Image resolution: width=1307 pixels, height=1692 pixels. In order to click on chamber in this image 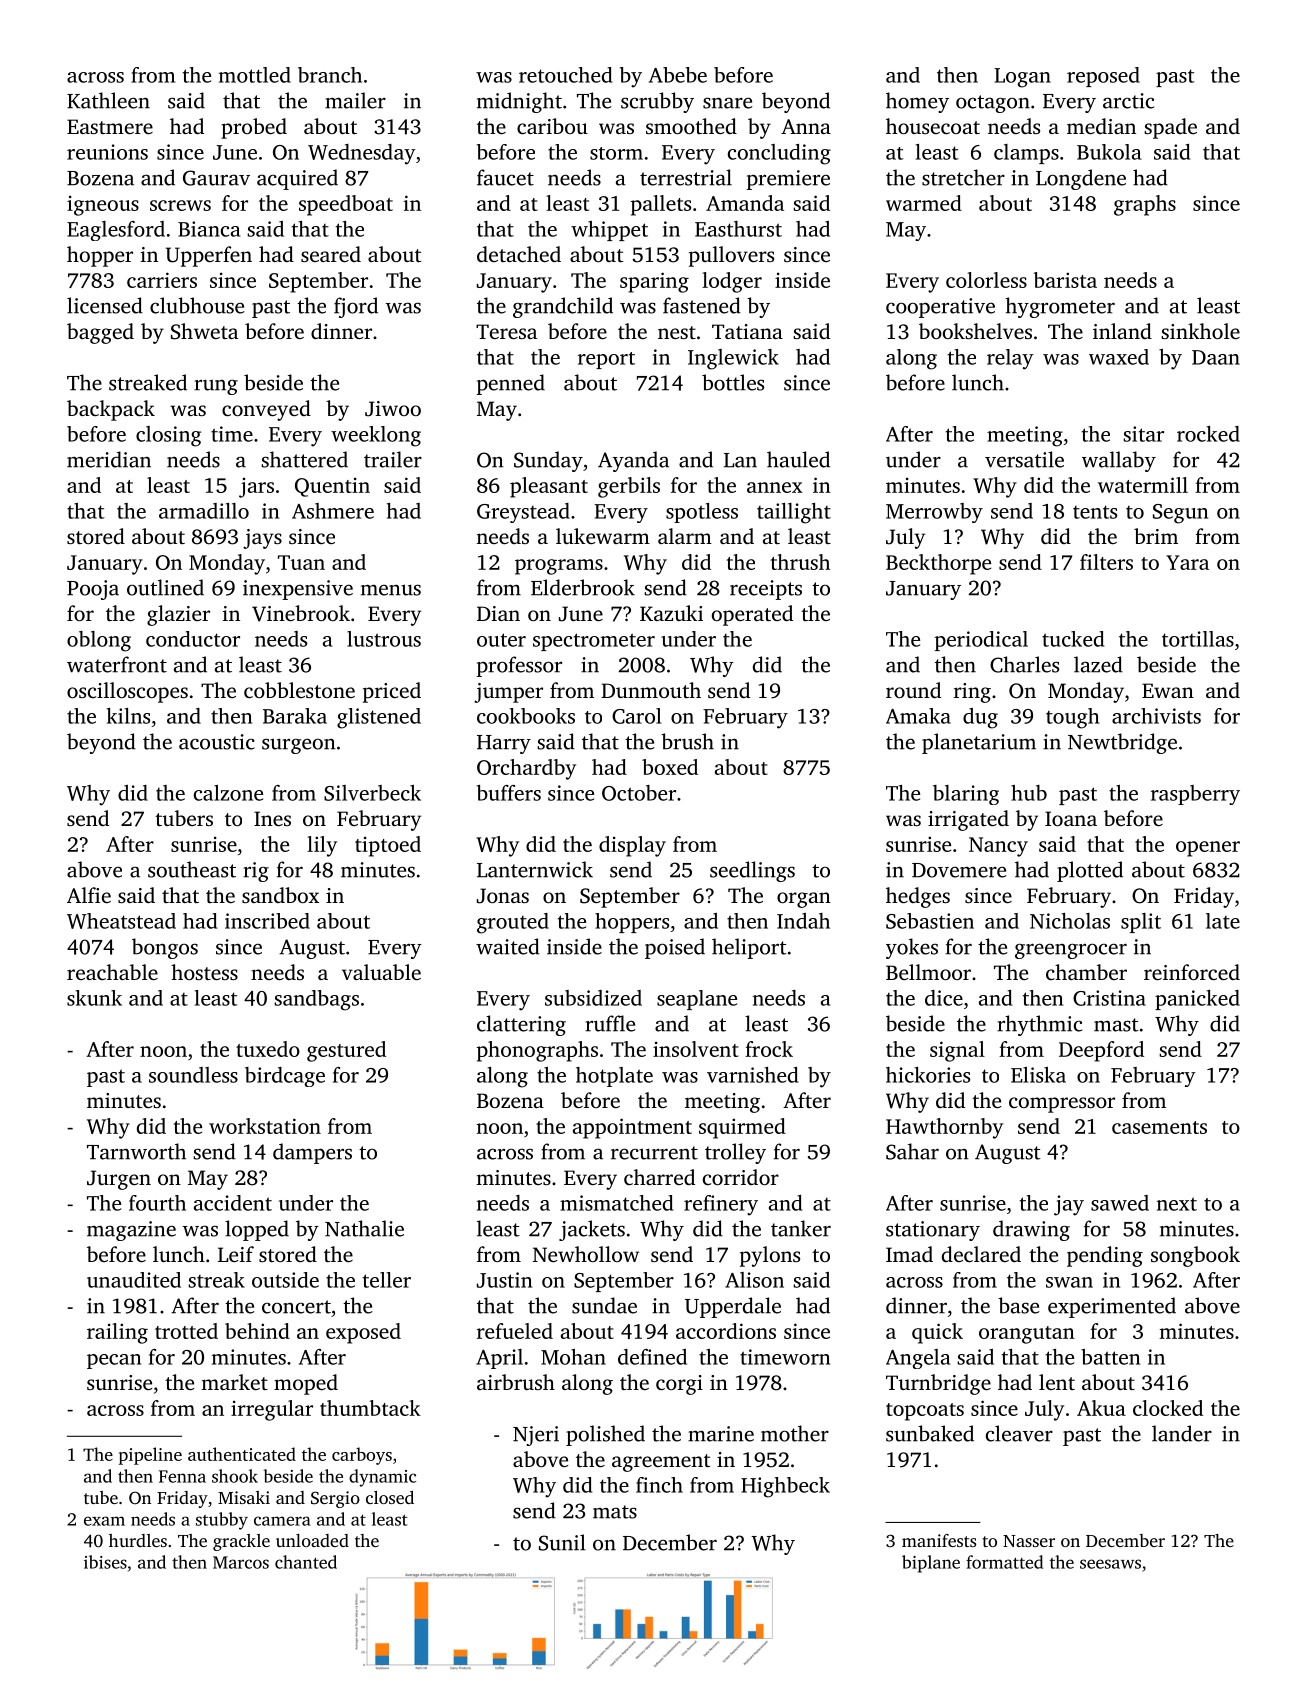, I will do `click(1086, 972)`.
